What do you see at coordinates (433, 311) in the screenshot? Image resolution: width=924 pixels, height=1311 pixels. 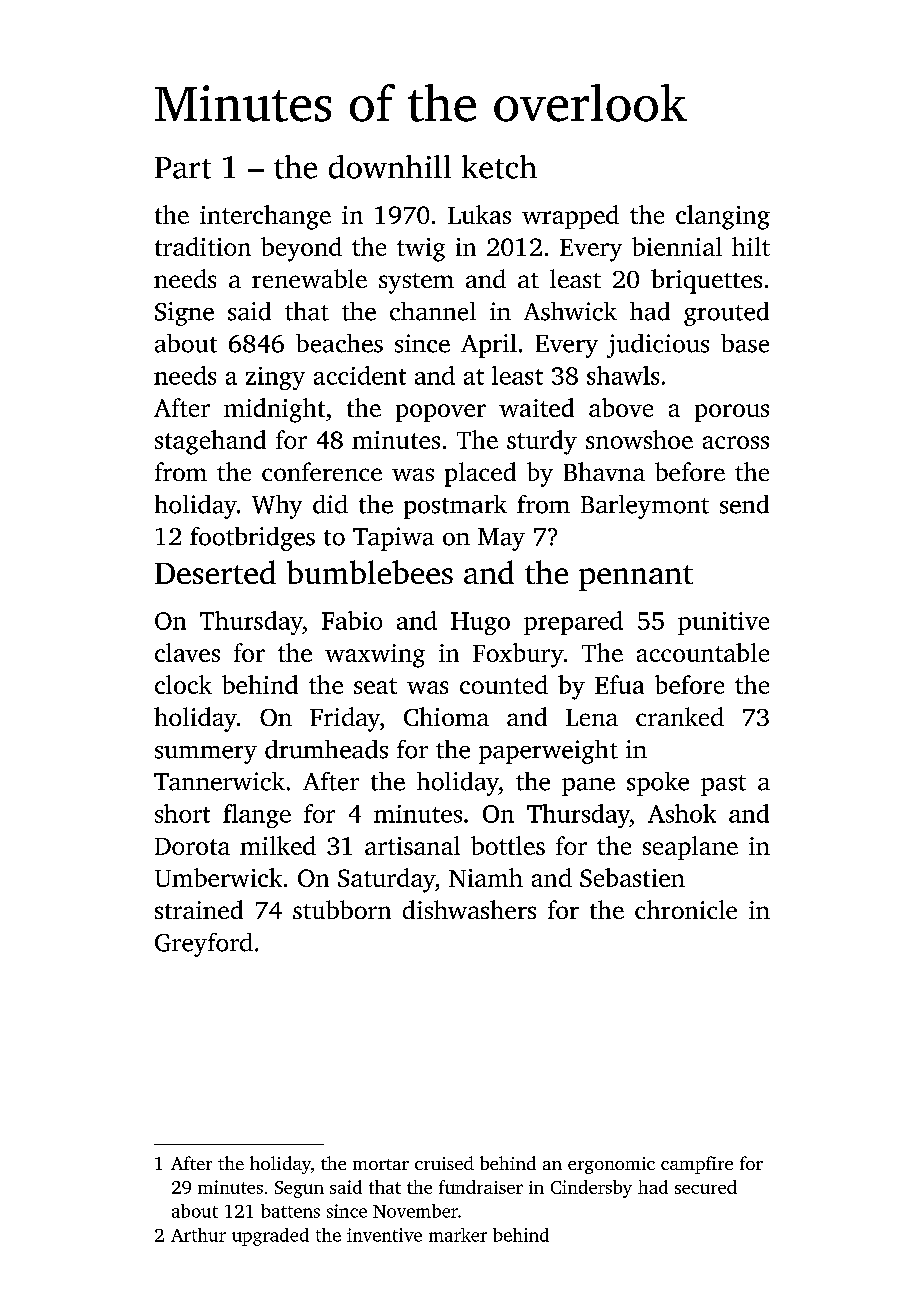 I see `channel` at bounding box center [433, 311].
